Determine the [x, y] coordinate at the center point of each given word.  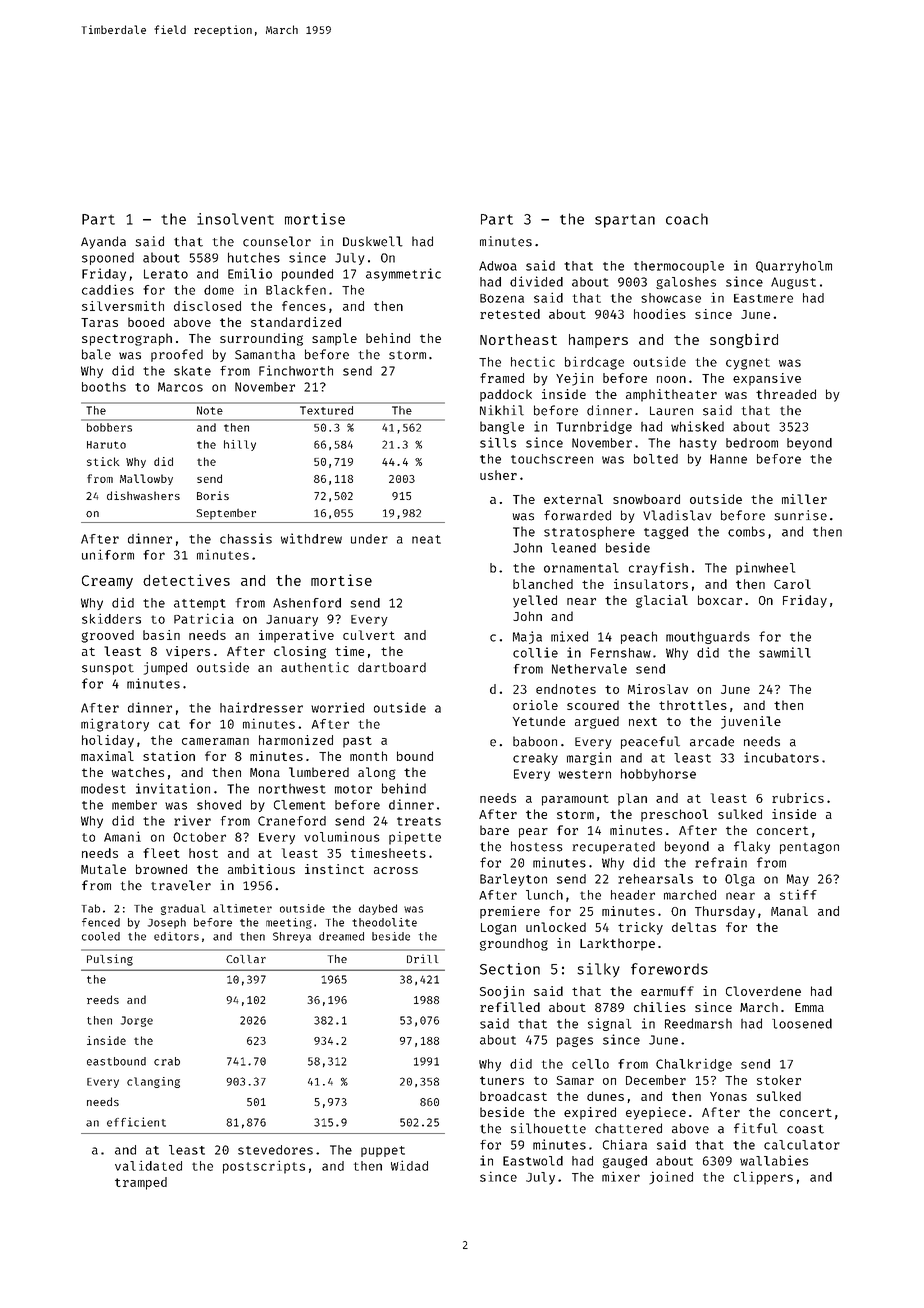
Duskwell [373, 241]
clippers [763, 1178]
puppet [383, 1151]
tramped [141, 1183]
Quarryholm [794, 267]
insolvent [235, 219]
